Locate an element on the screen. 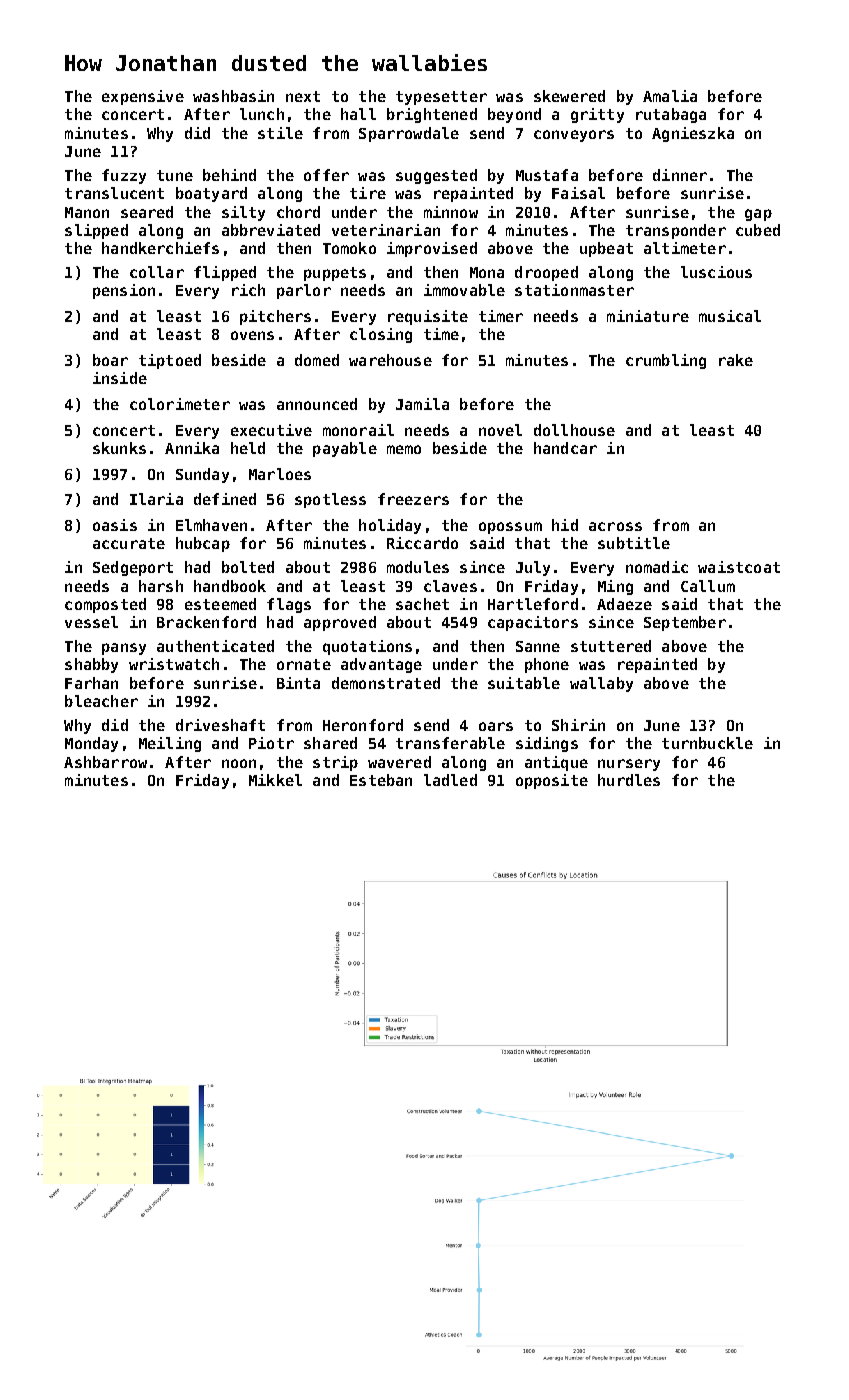 Image resolution: width=849 pixels, height=1400 pixels. washbasin is located at coordinates (233, 96).
